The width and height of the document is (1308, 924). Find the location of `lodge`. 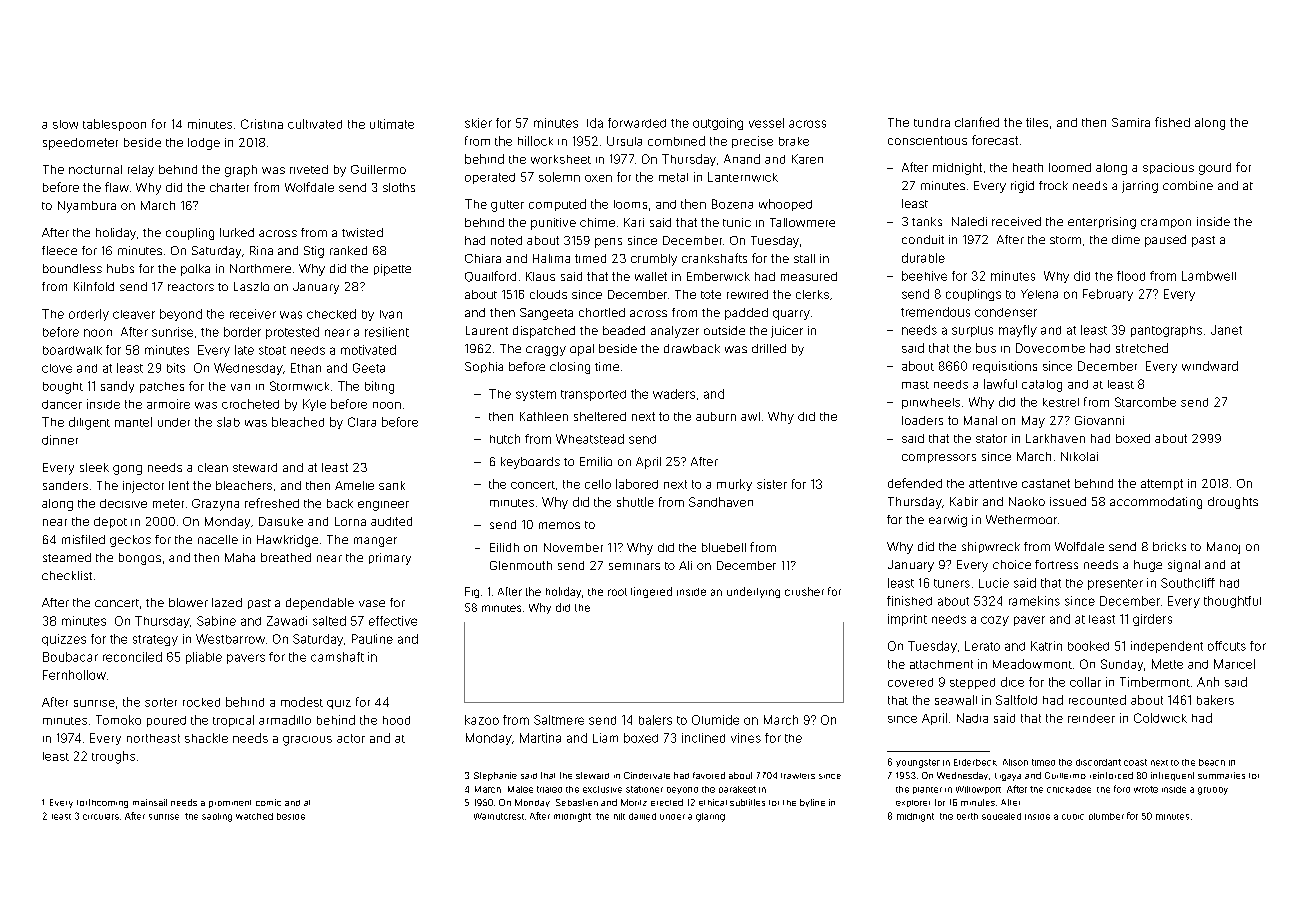

lodge is located at coordinates (204, 144).
